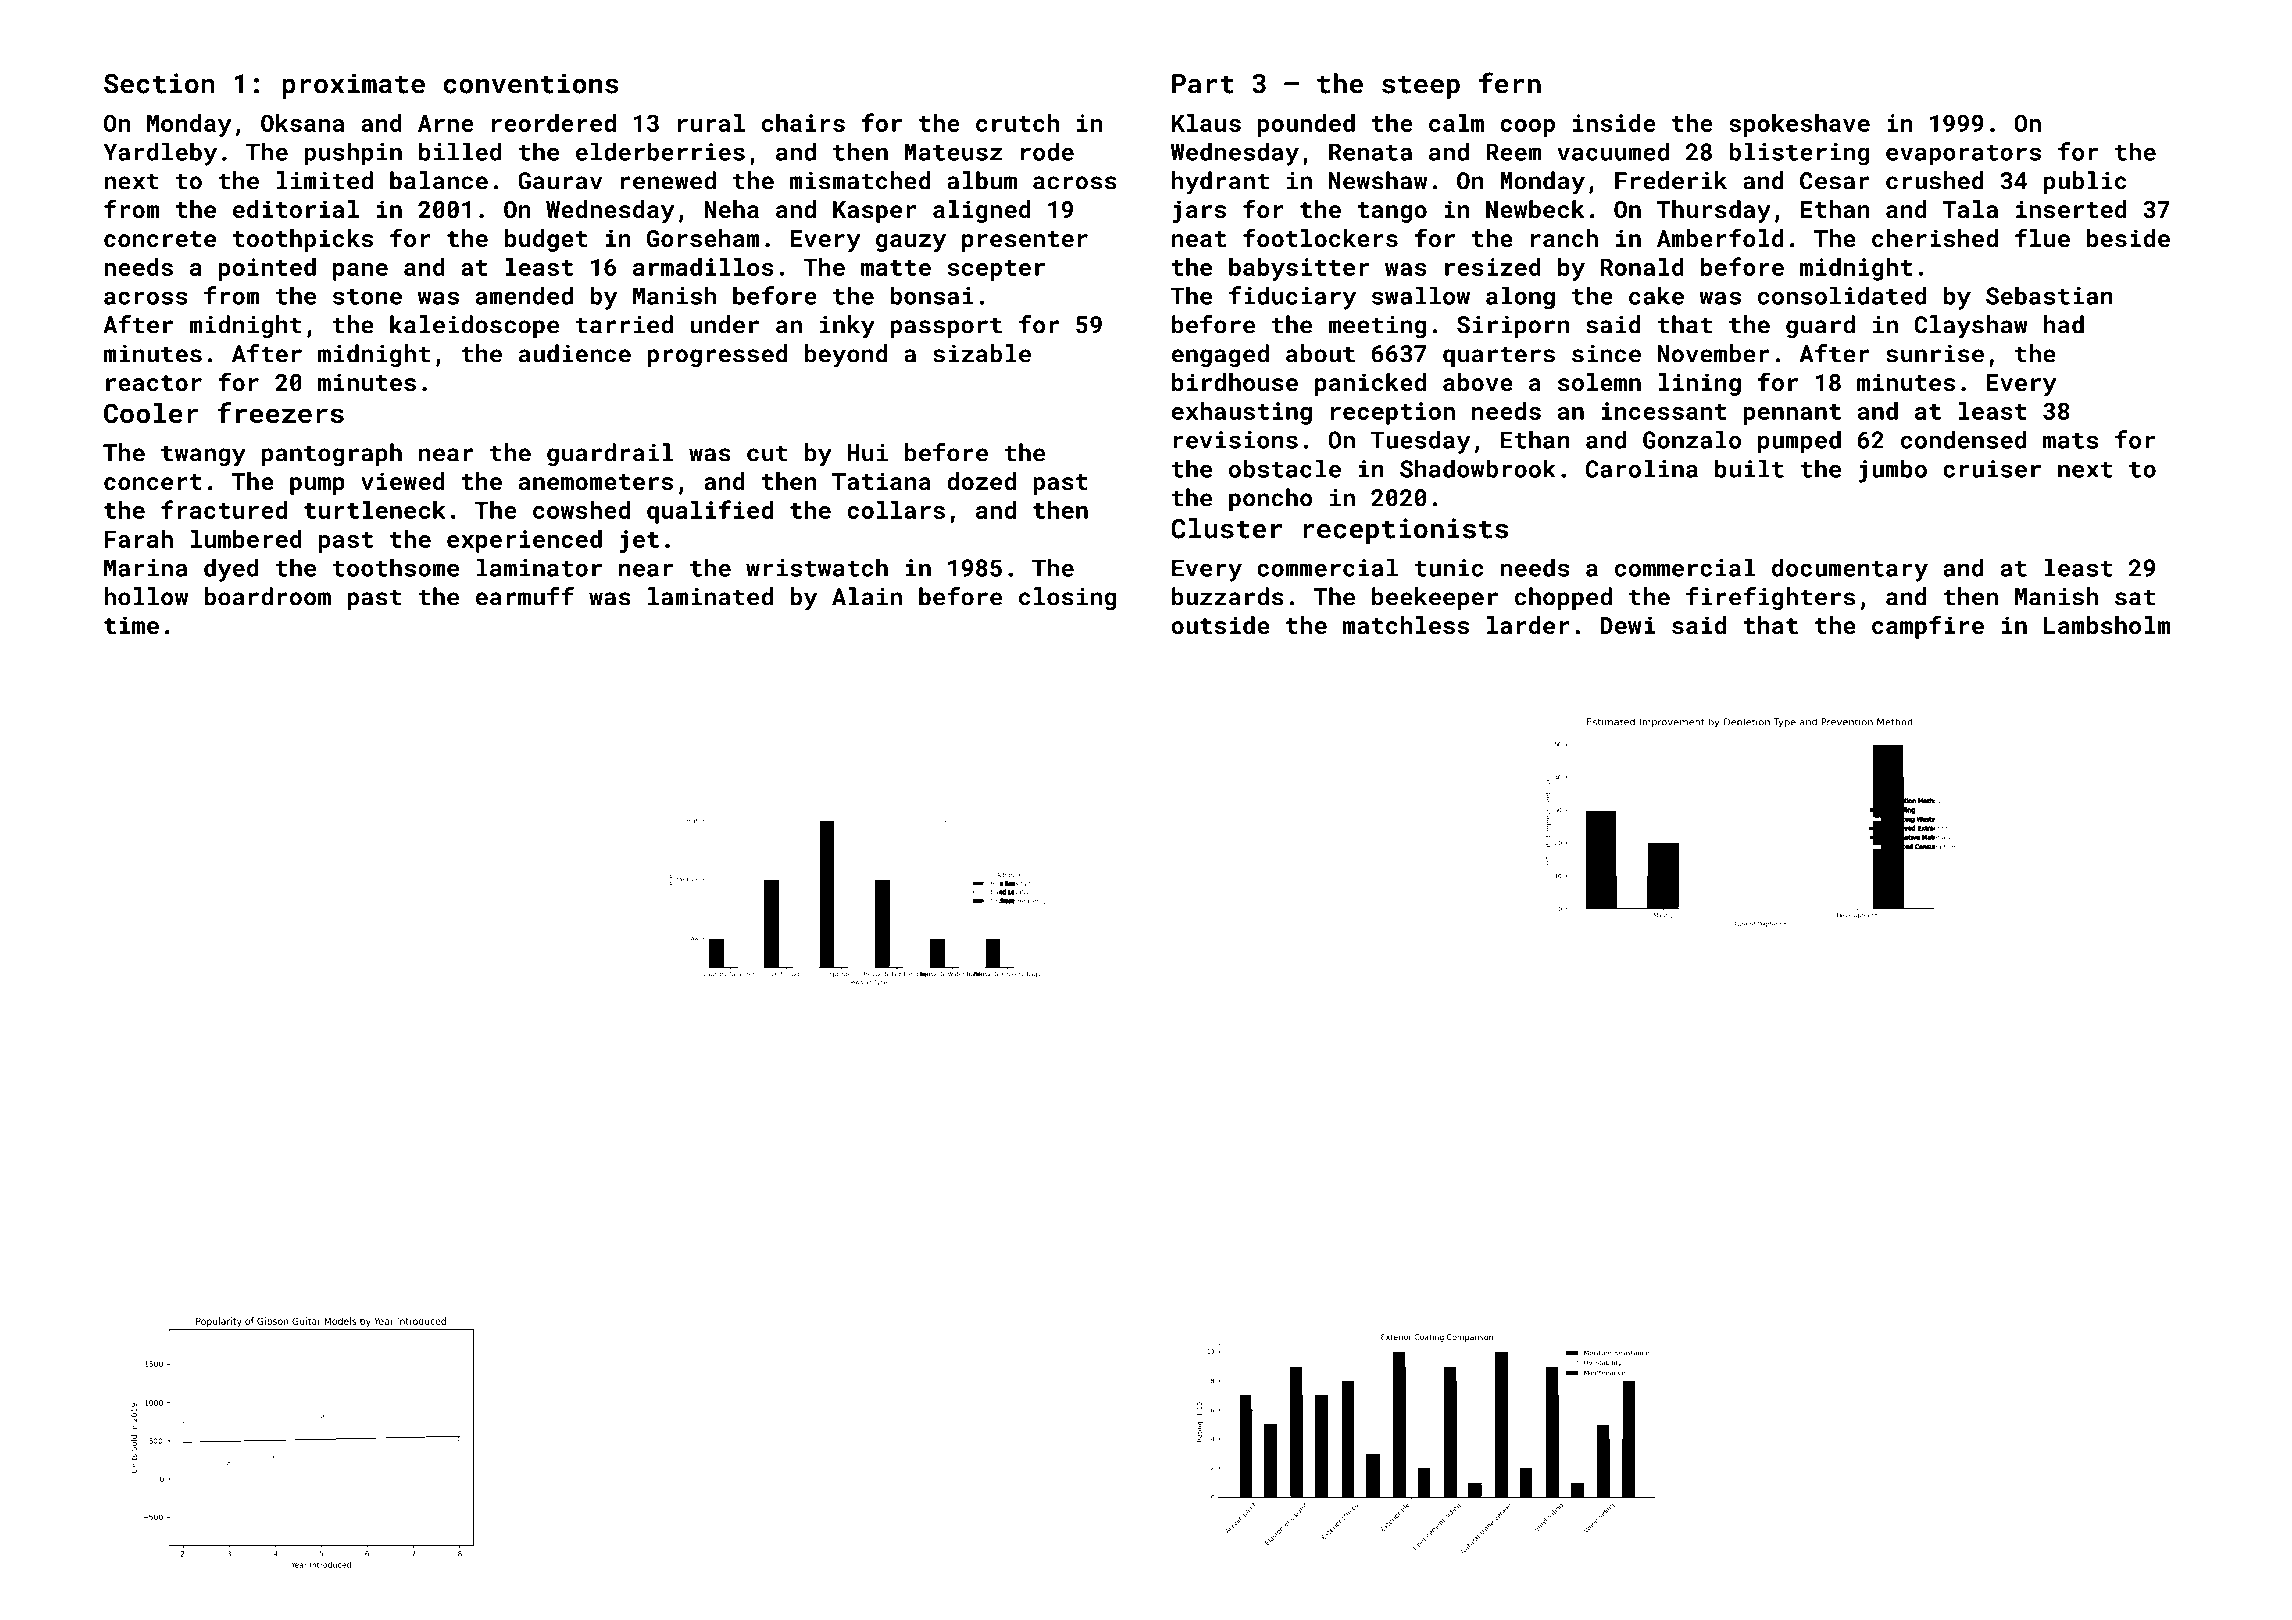 The image size is (2292, 1620). I want to click on Gaurav, so click(560, 181).
